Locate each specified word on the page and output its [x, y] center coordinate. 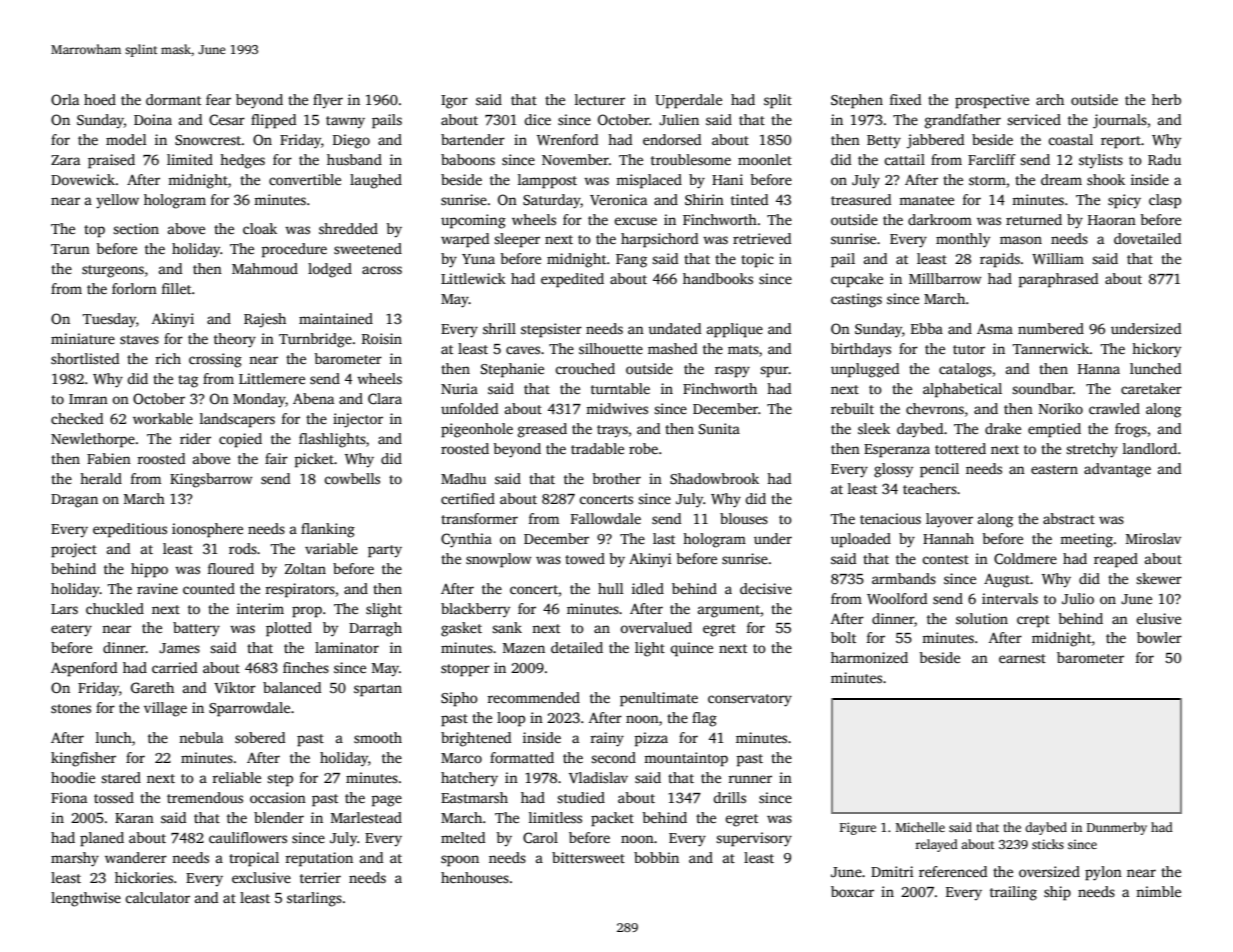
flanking [328, 530]
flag [704, 719]
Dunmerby [1117, 828]
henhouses [475, 877]
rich [168, 358]
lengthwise [86, 899]
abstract [1069, 518]
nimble [1158, 891]
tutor [969, 349]
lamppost [547, 181]
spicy [1124, 201]
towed [585, 558]
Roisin [382, 338]
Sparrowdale [249, 709]
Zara [65, 160]
